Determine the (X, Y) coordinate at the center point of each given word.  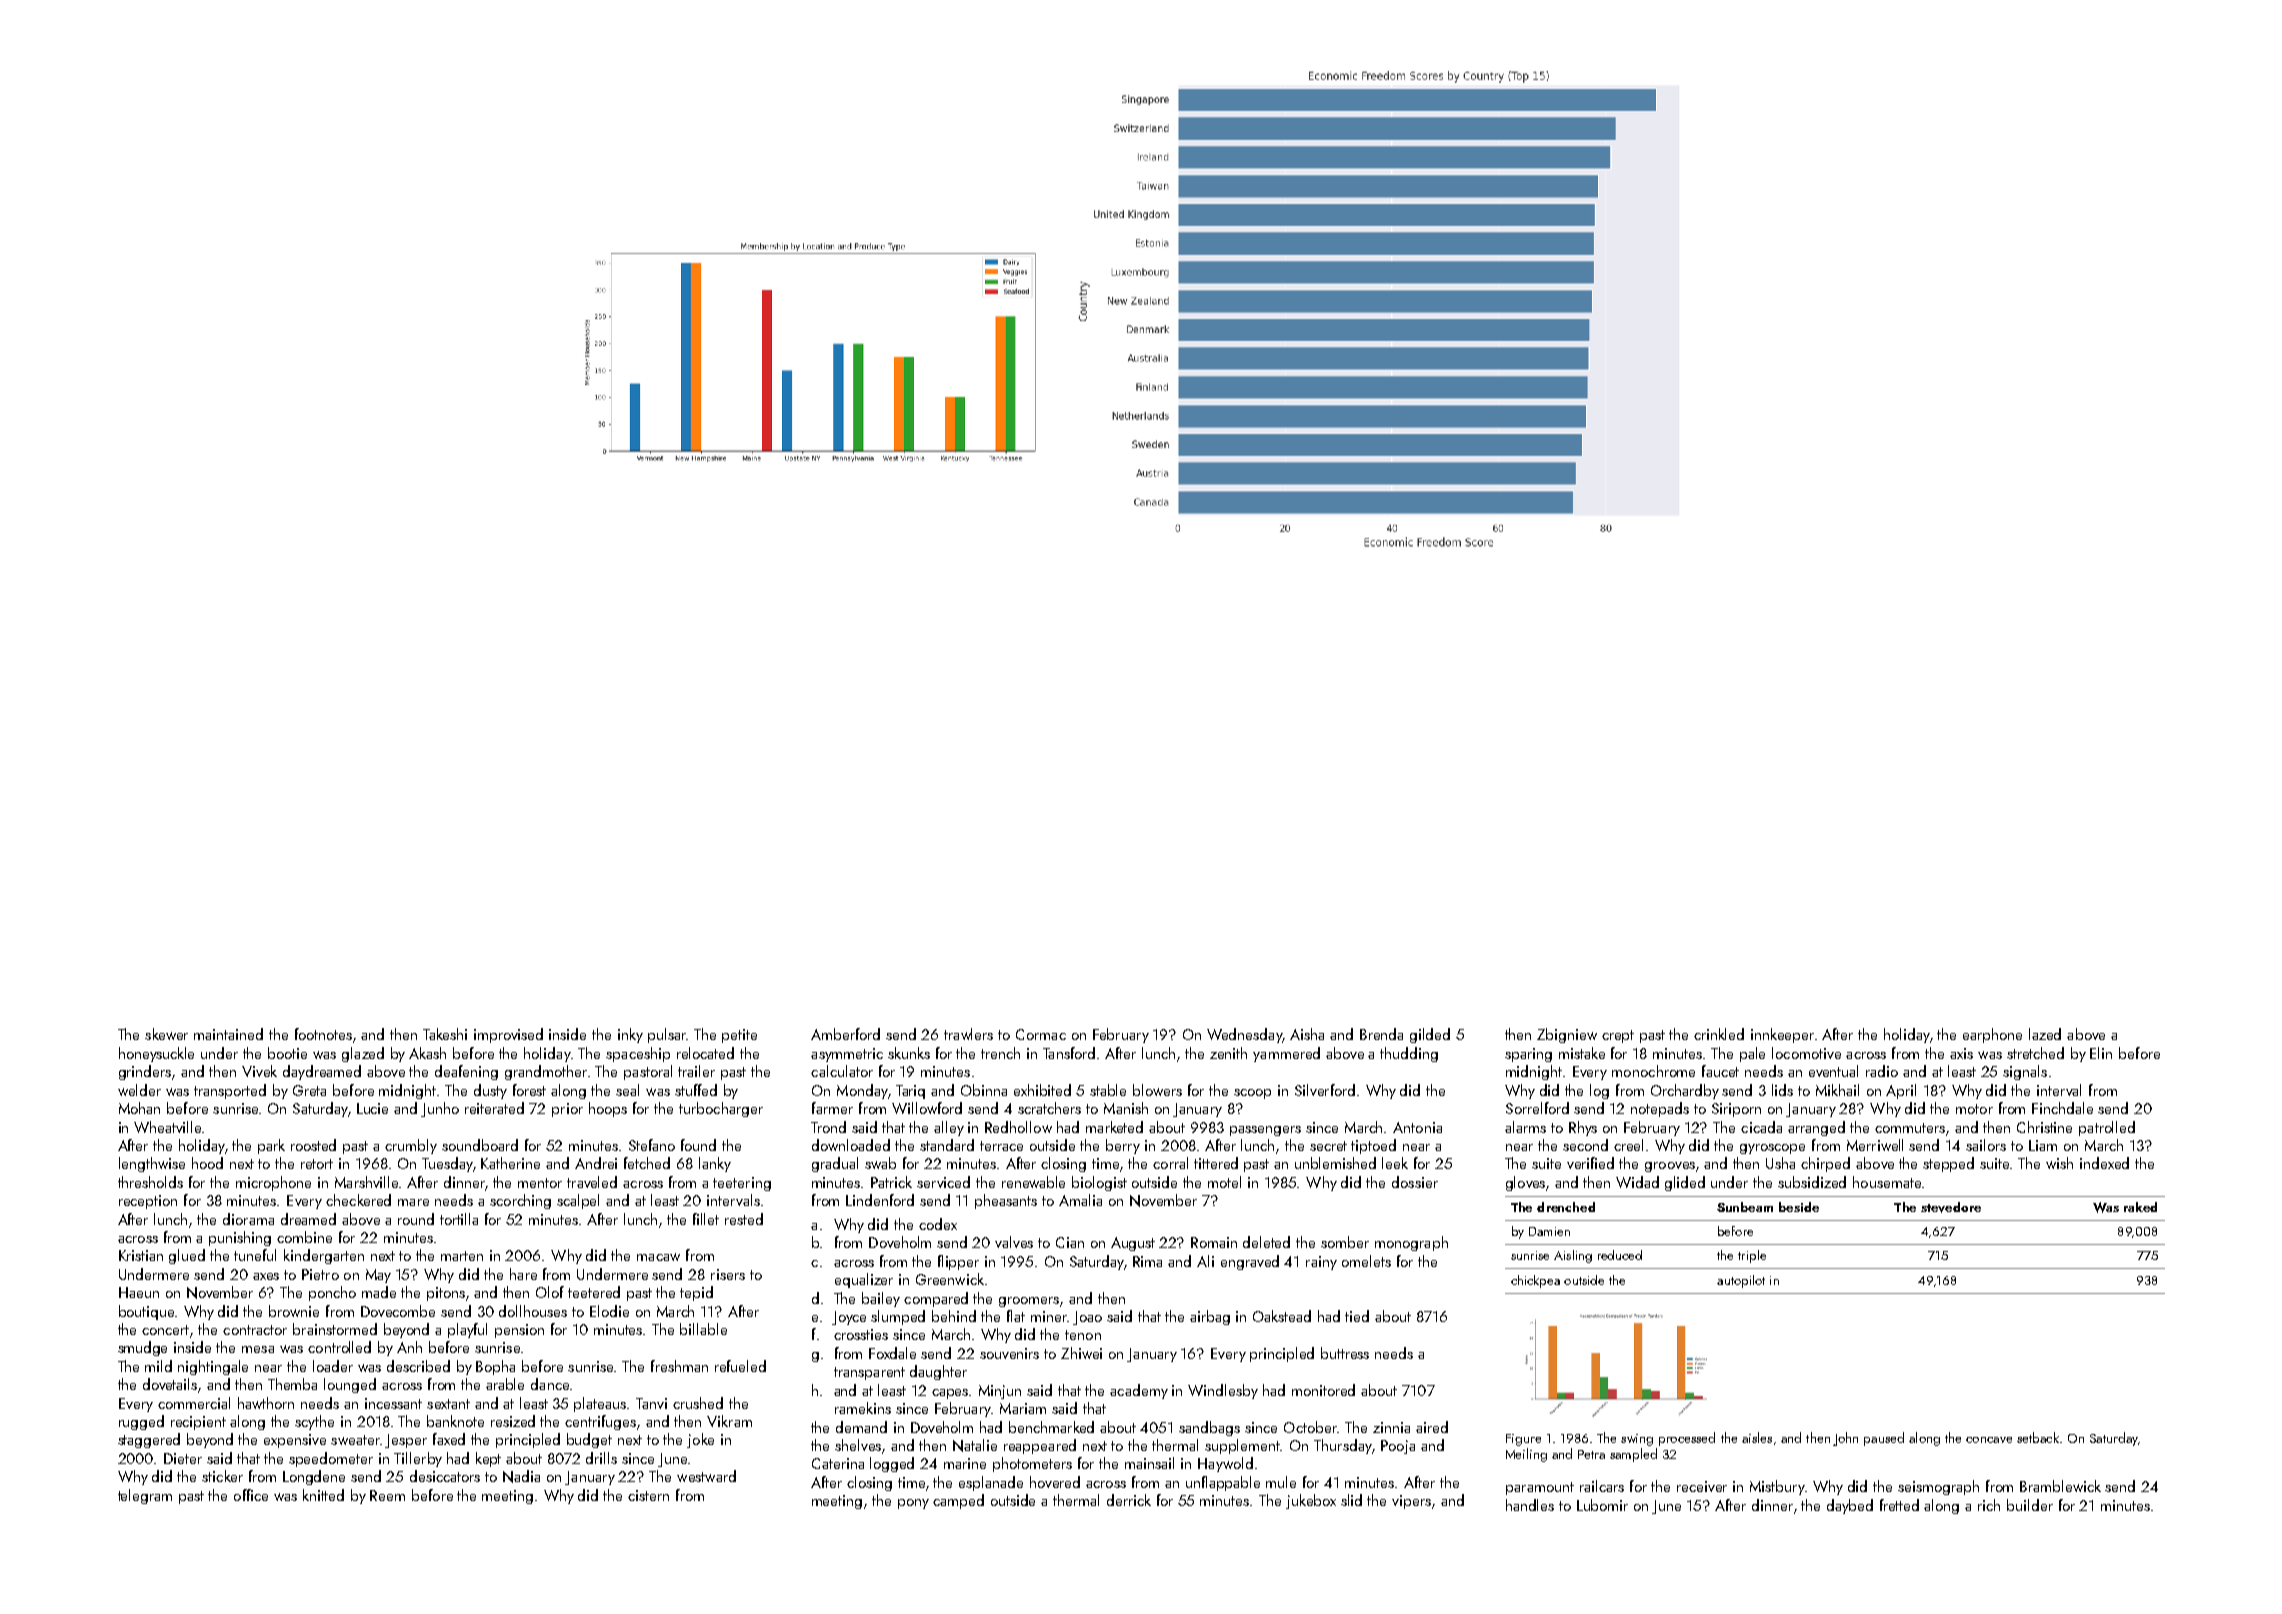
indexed (2104, 1163)
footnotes (323, 1034)
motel (1224, 1182)
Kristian (141, 1255)
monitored (1323, 1390)
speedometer (331, 1459)
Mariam (1023, 1408)
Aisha (1307, 1034)
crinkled (1719, 1034)
